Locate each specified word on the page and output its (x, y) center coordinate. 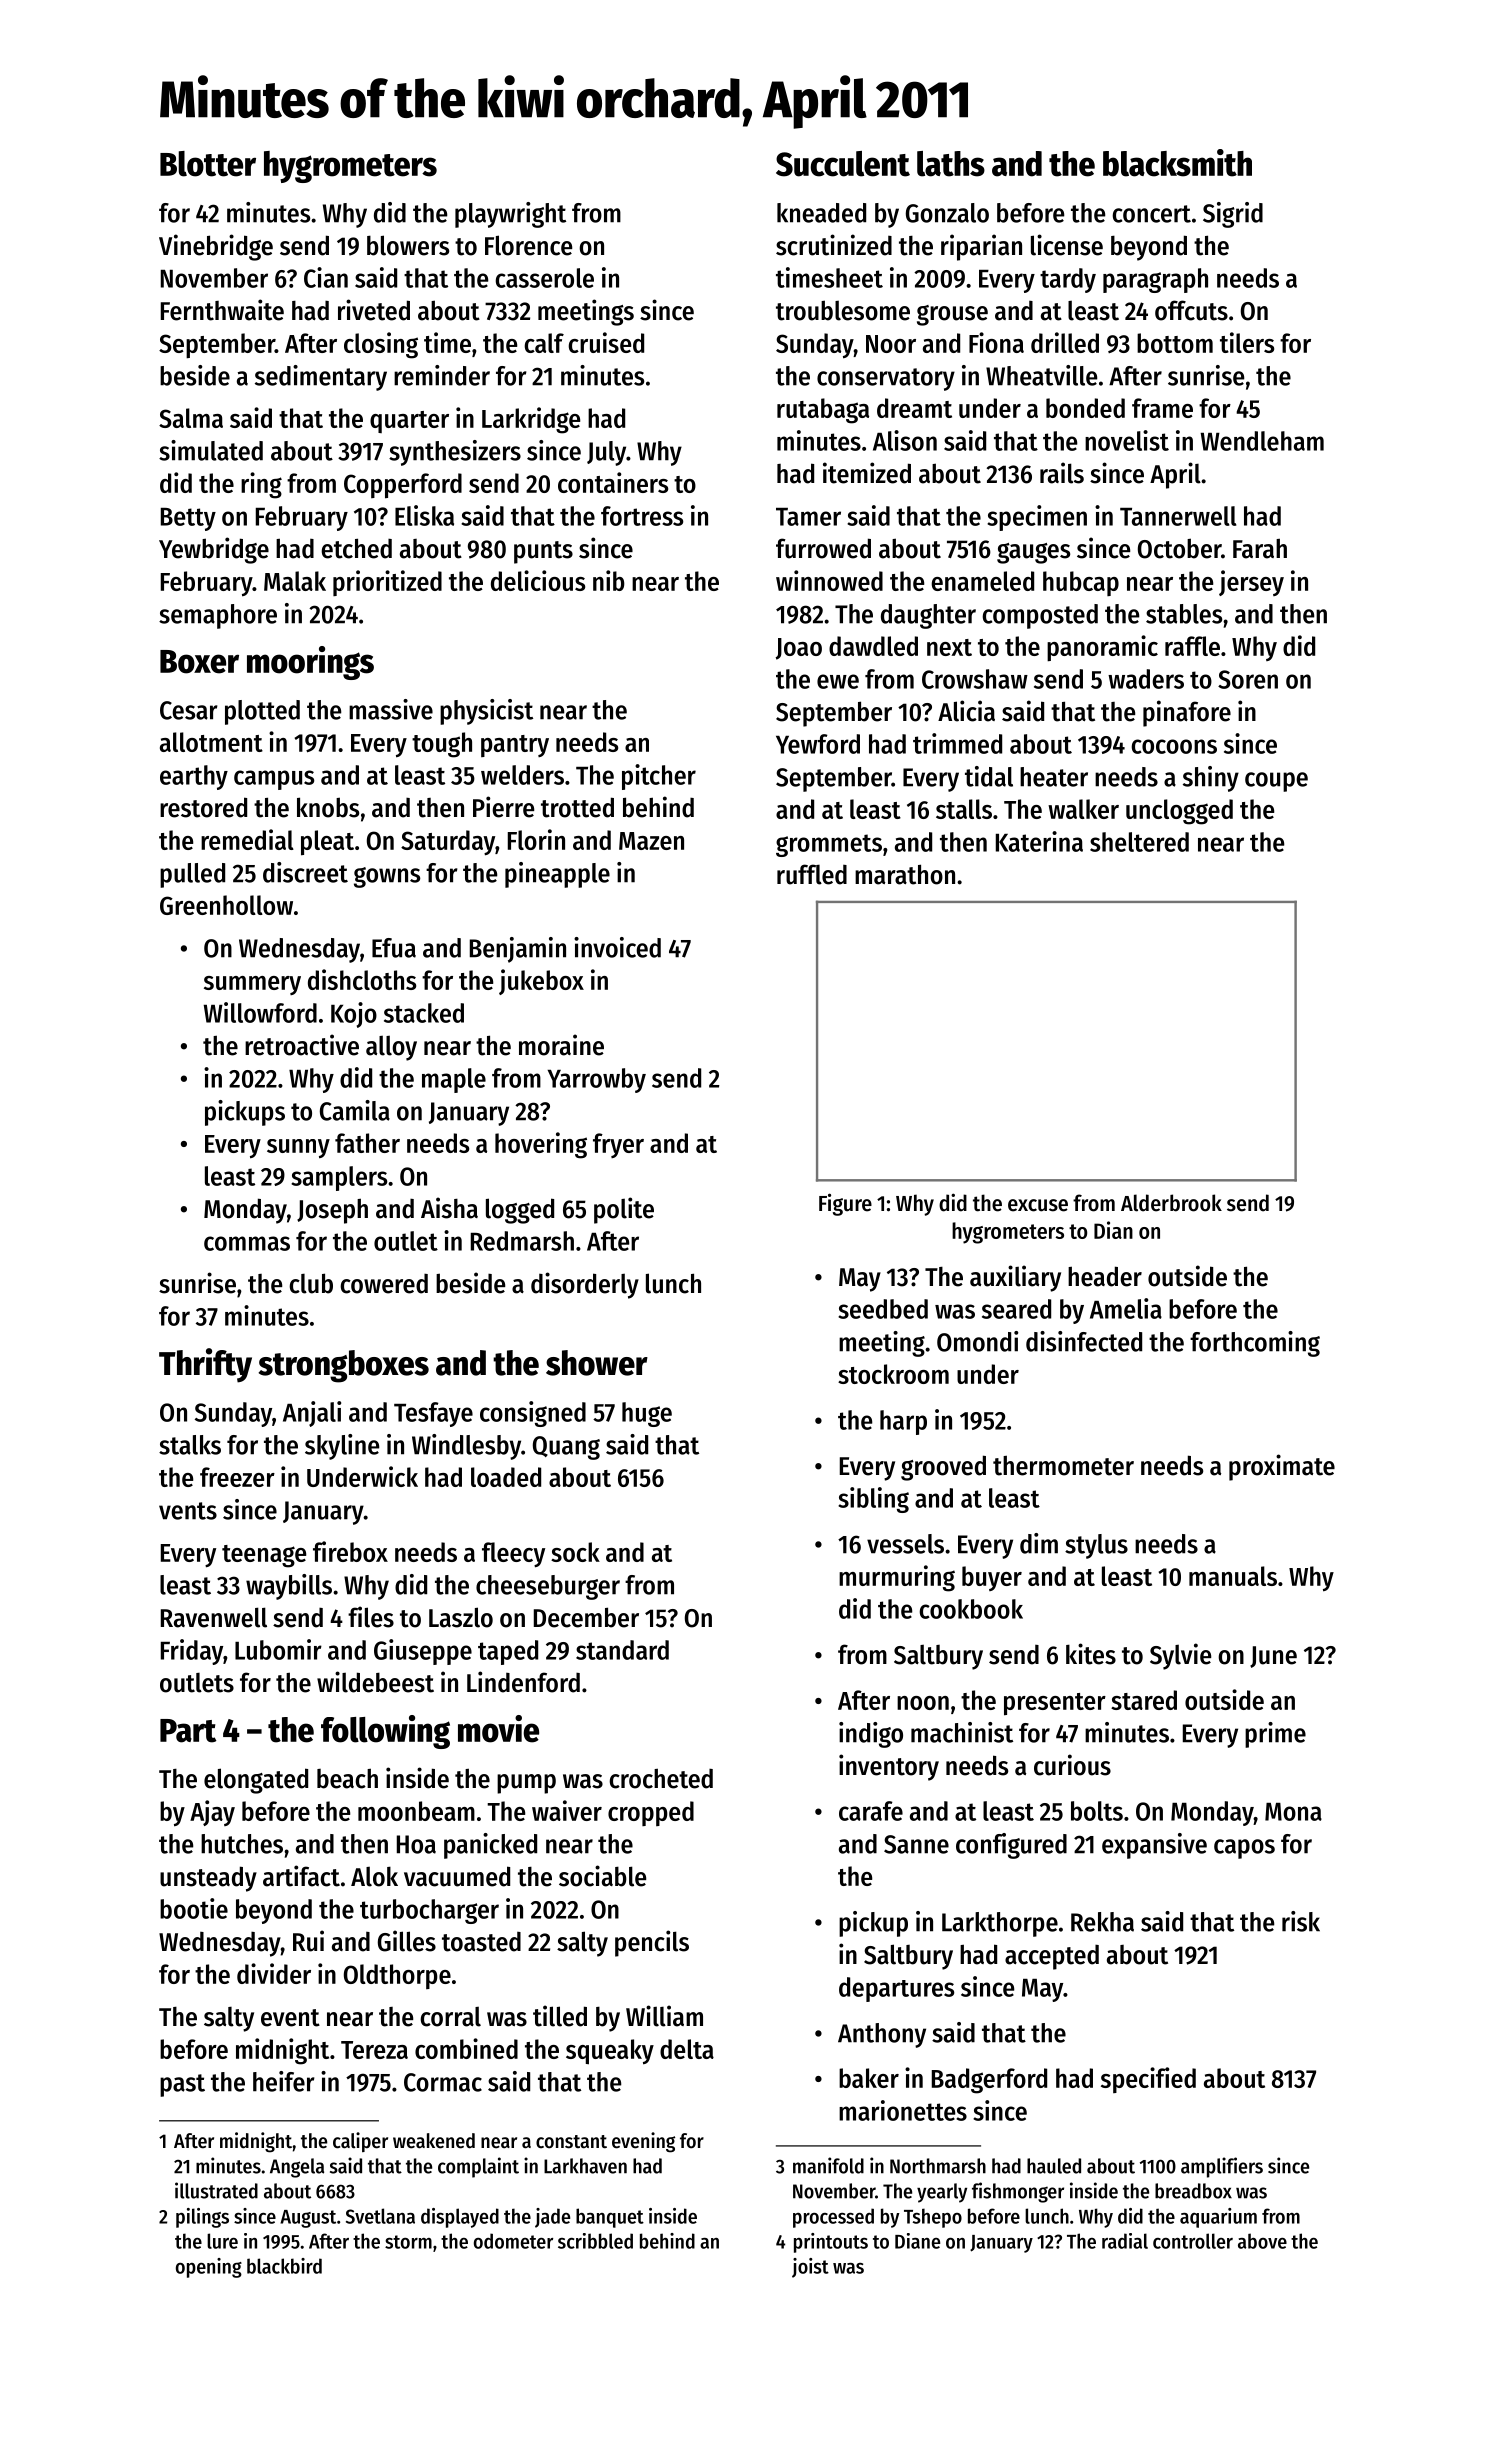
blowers (408, 245)
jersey (1251, 583)
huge (647, 1414)
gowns (387, 877)
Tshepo (933, 2218)
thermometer (1063, 1465)
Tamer (808, 517)
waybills (289, 1587)
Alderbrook (1171, 1203)
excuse (1038, 1205)
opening (209, 2268)
